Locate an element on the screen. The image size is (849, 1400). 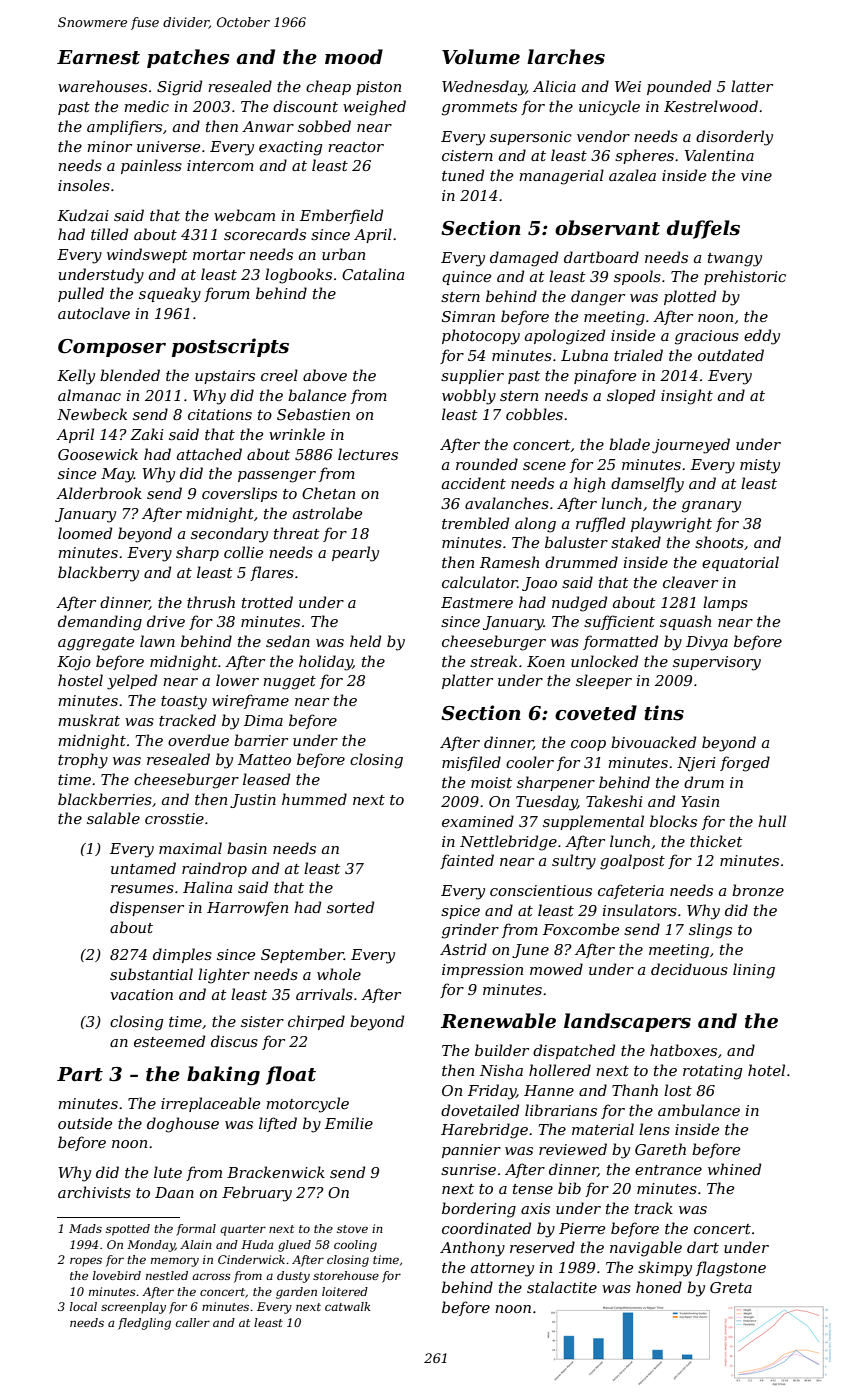
Koen is located at coordinates (546, 661).
